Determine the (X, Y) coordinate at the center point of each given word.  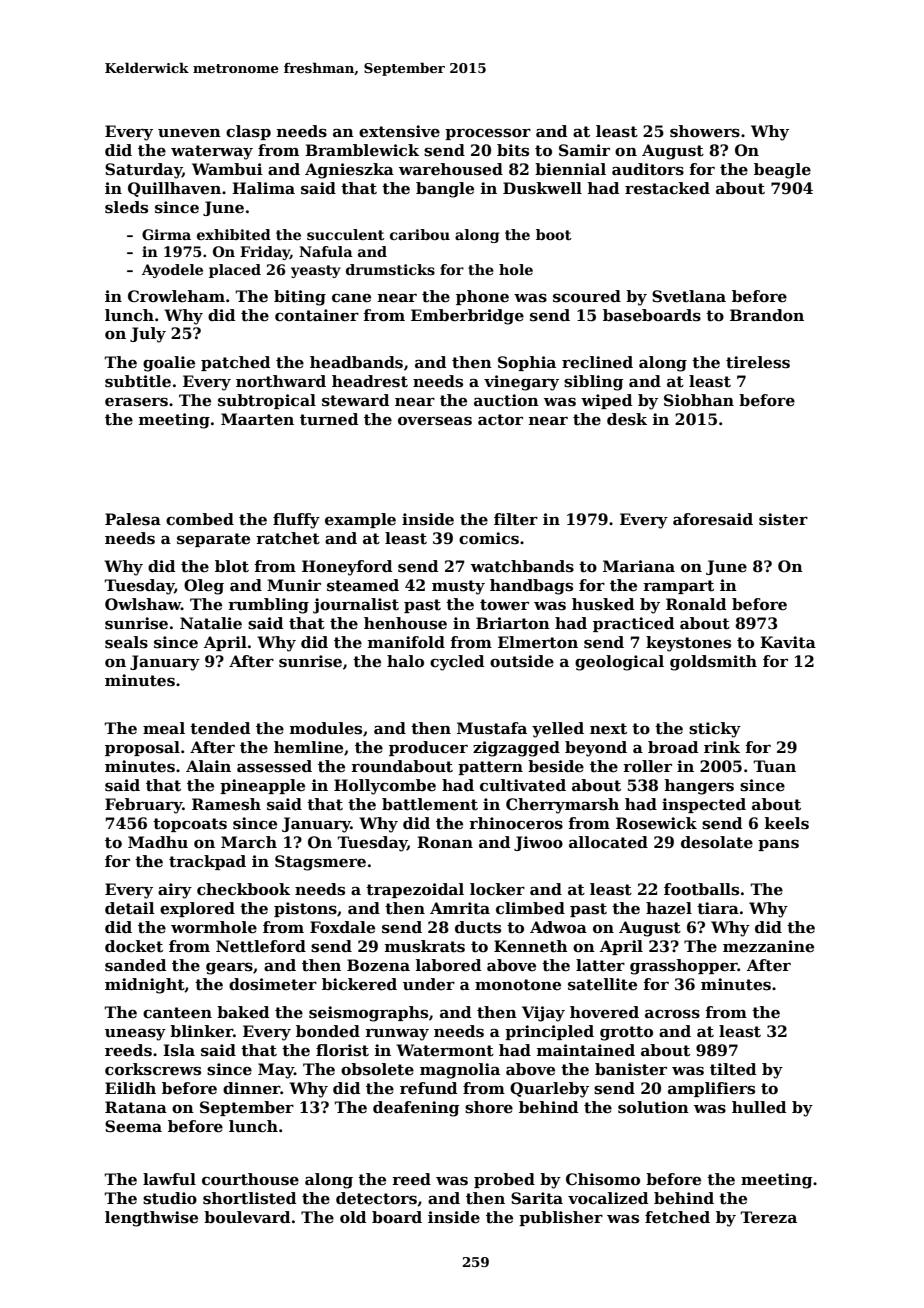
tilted (733, 1069)
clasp (248, 132)
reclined (597, 362)
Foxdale (342, 927)
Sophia (527, 363)
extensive (399, 131)
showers (705, 131)
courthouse (250, 1179)
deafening (416, 1109)
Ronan (445, 842)
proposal (142, 748)
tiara (718, 908)
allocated (608, 842)
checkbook (243, 889)
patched (235, 363)
